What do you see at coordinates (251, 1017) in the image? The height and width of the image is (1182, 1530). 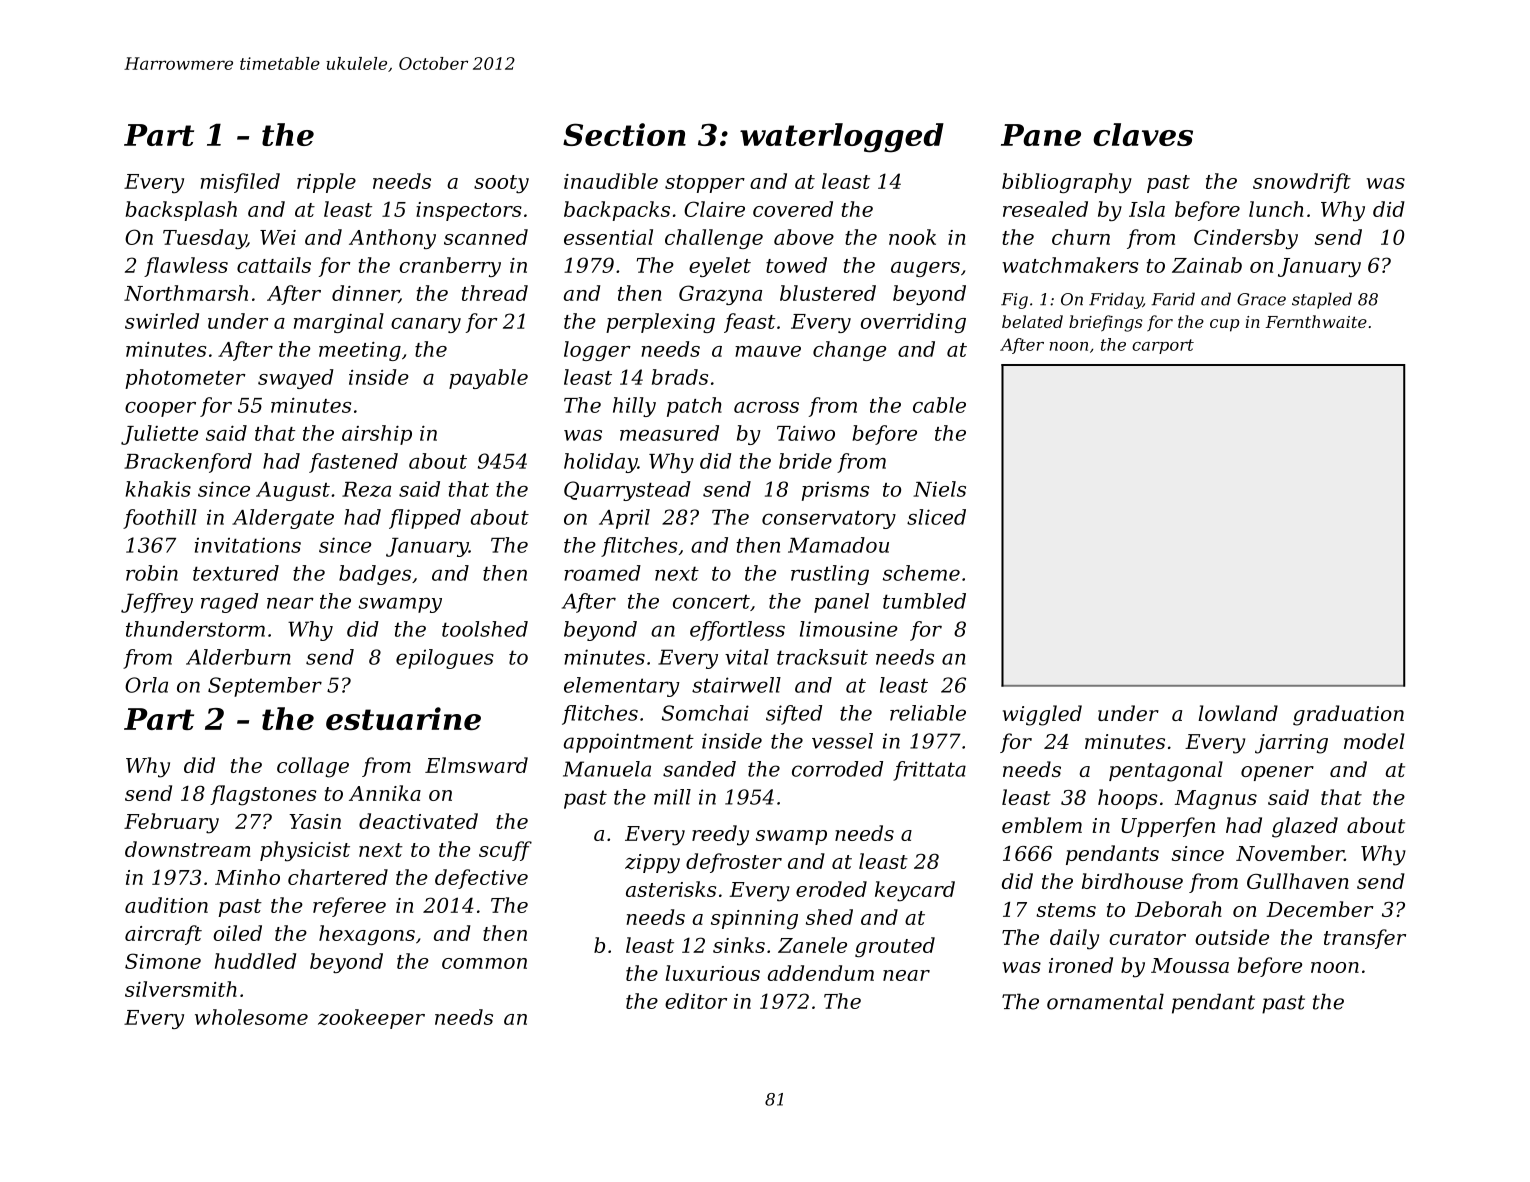 I see `wholesome` at bounding box center [251, 1017].
